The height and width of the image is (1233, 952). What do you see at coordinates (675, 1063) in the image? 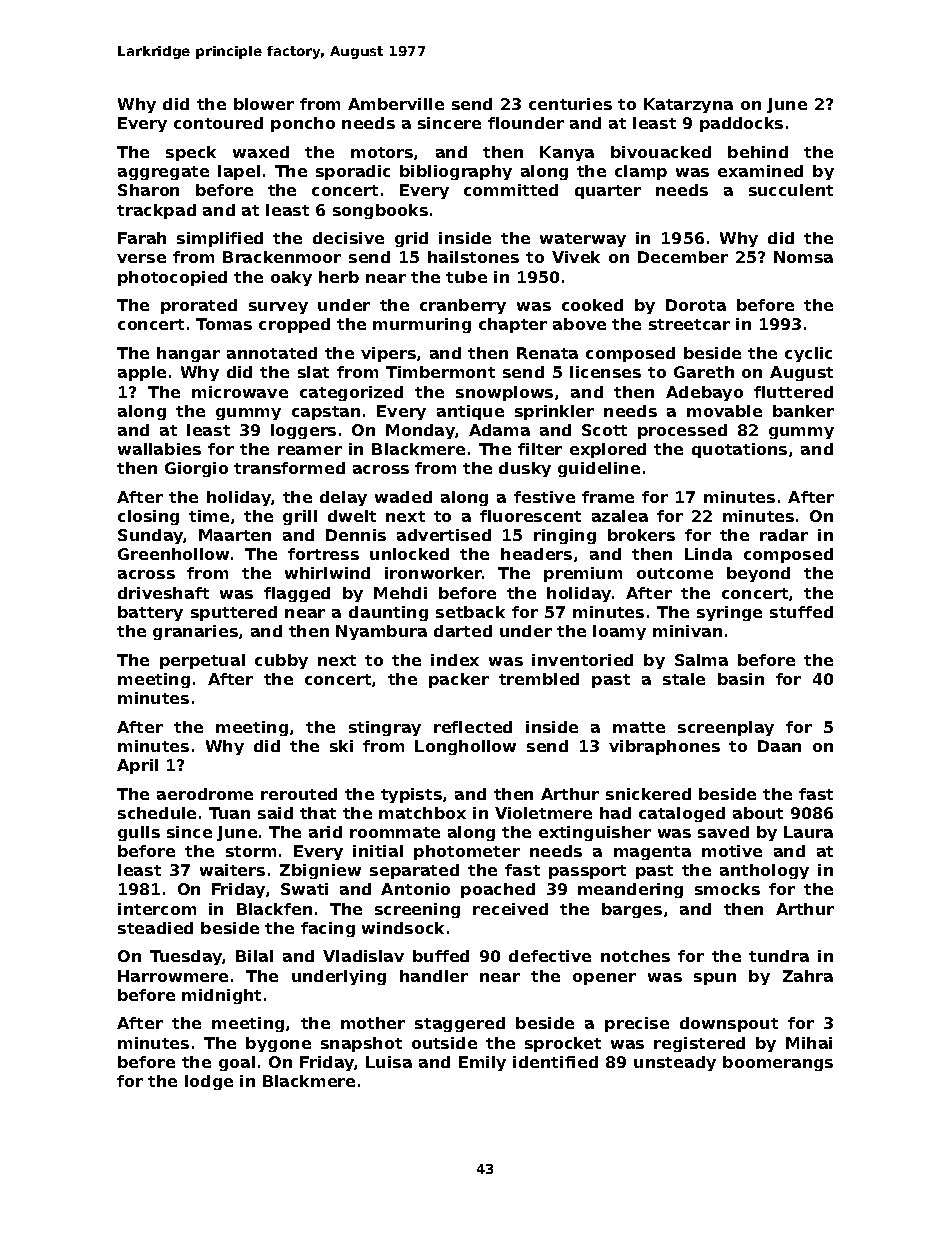
I see `unsteady` at bounding box center [675, 1063].
